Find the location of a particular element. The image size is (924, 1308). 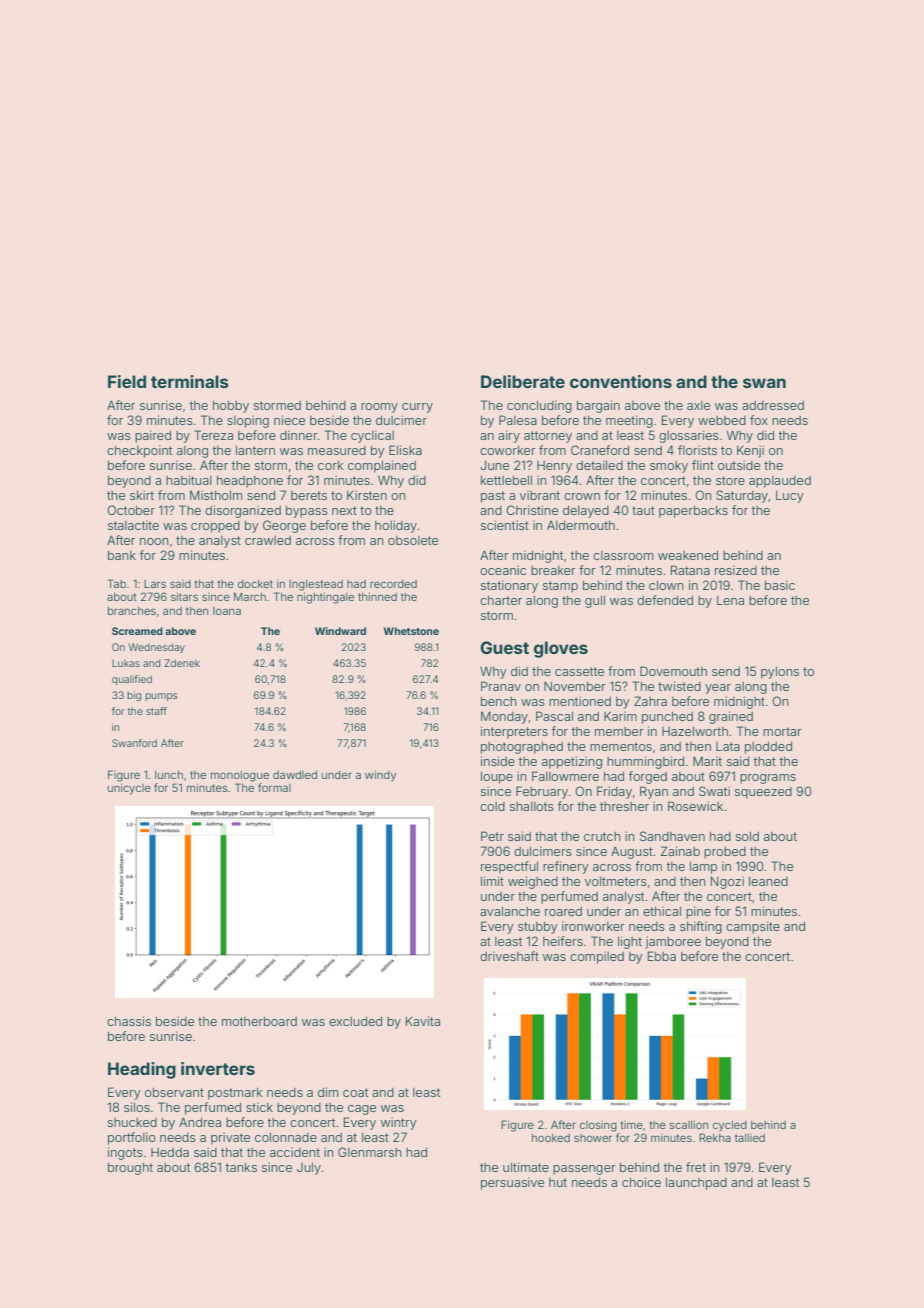

monologue is located at coordinates (240, 776).
